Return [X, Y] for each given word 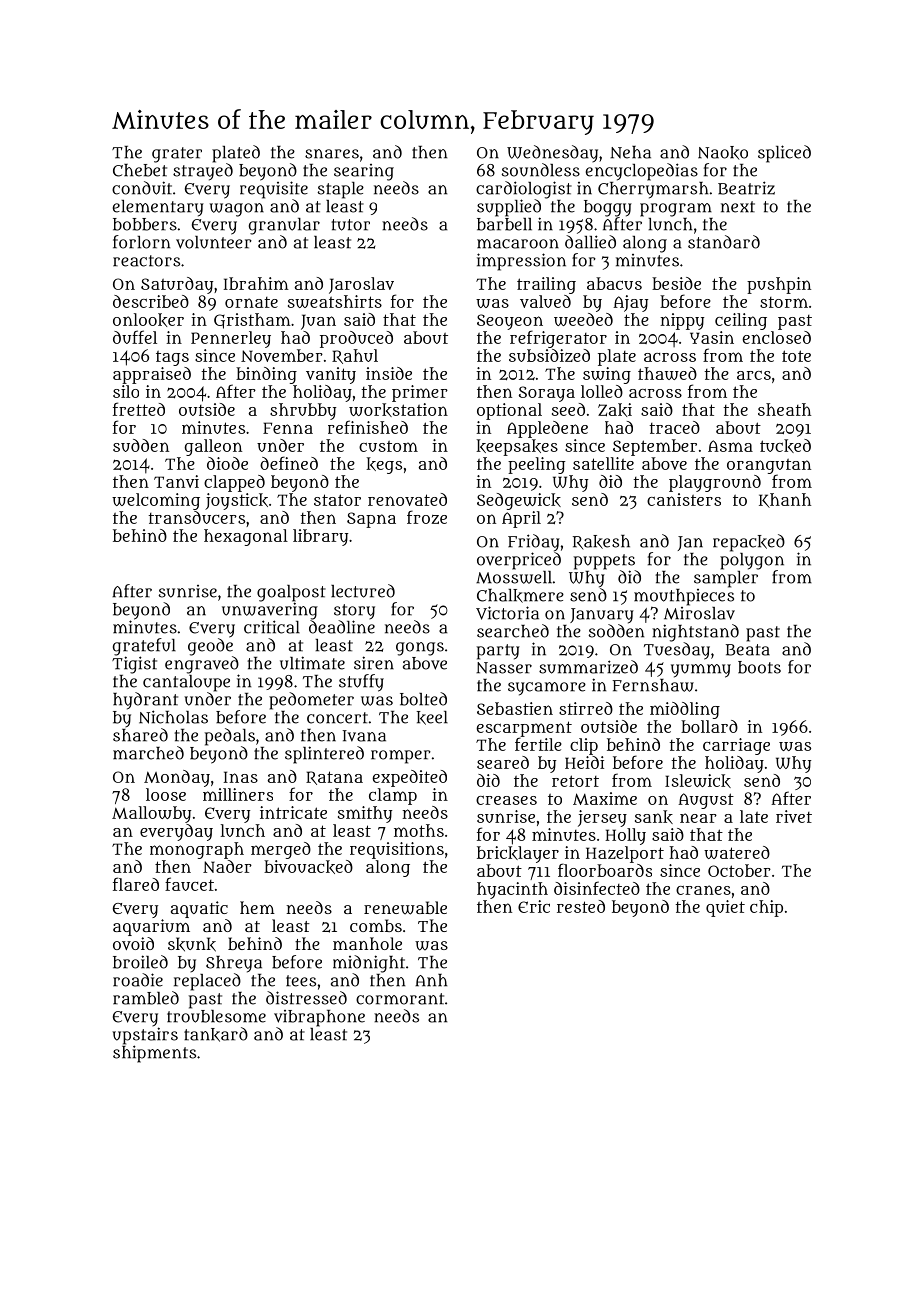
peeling [537, 465]
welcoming [156, 501]
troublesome [216, 1016]
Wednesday [552, 153]
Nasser [504, 668]
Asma [730, 446]
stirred [586, 708]
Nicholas [173, 717]
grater [177, 155]
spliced [784, 154]
